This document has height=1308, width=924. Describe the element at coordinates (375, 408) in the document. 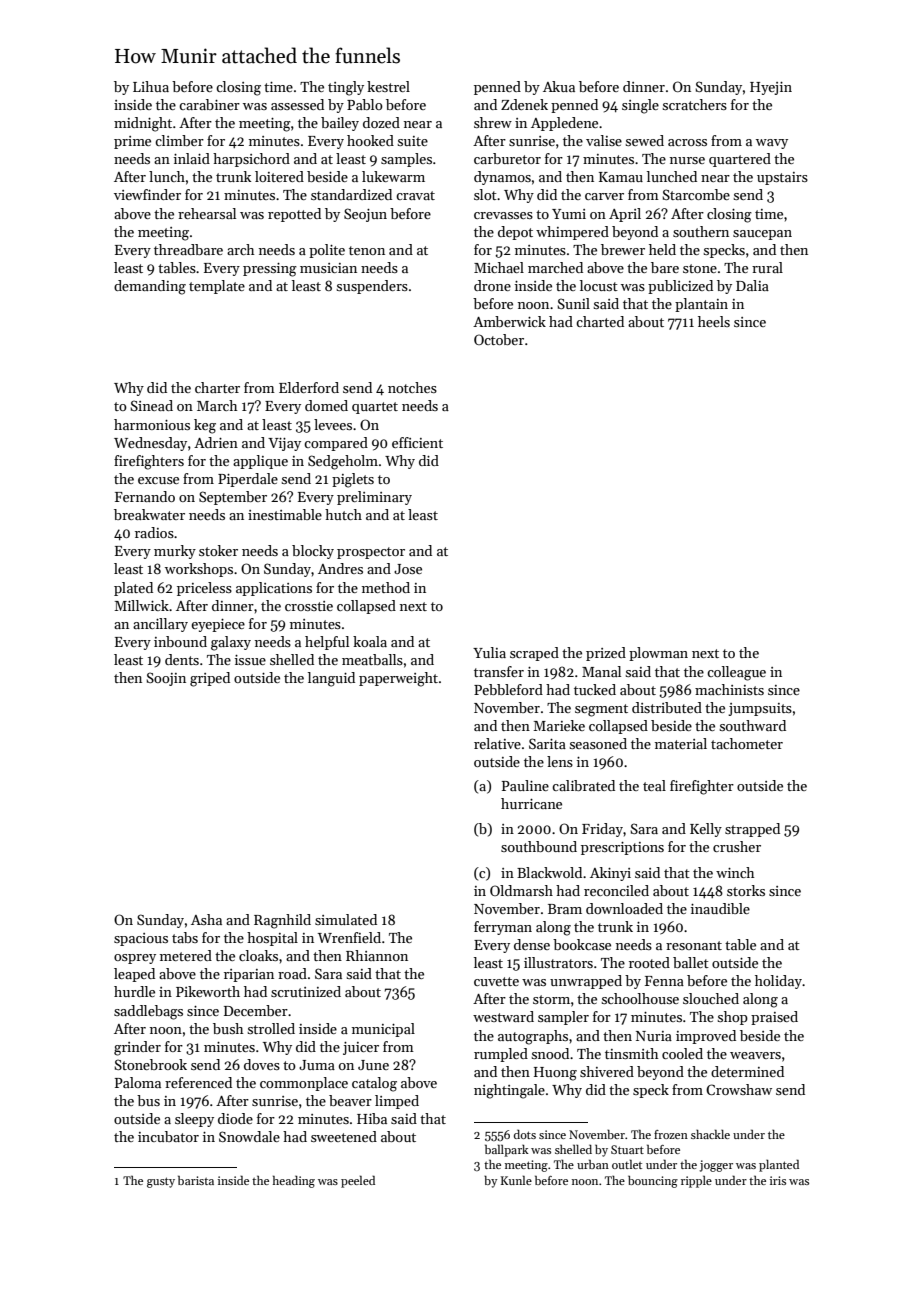

I see `quartet` at that location.
